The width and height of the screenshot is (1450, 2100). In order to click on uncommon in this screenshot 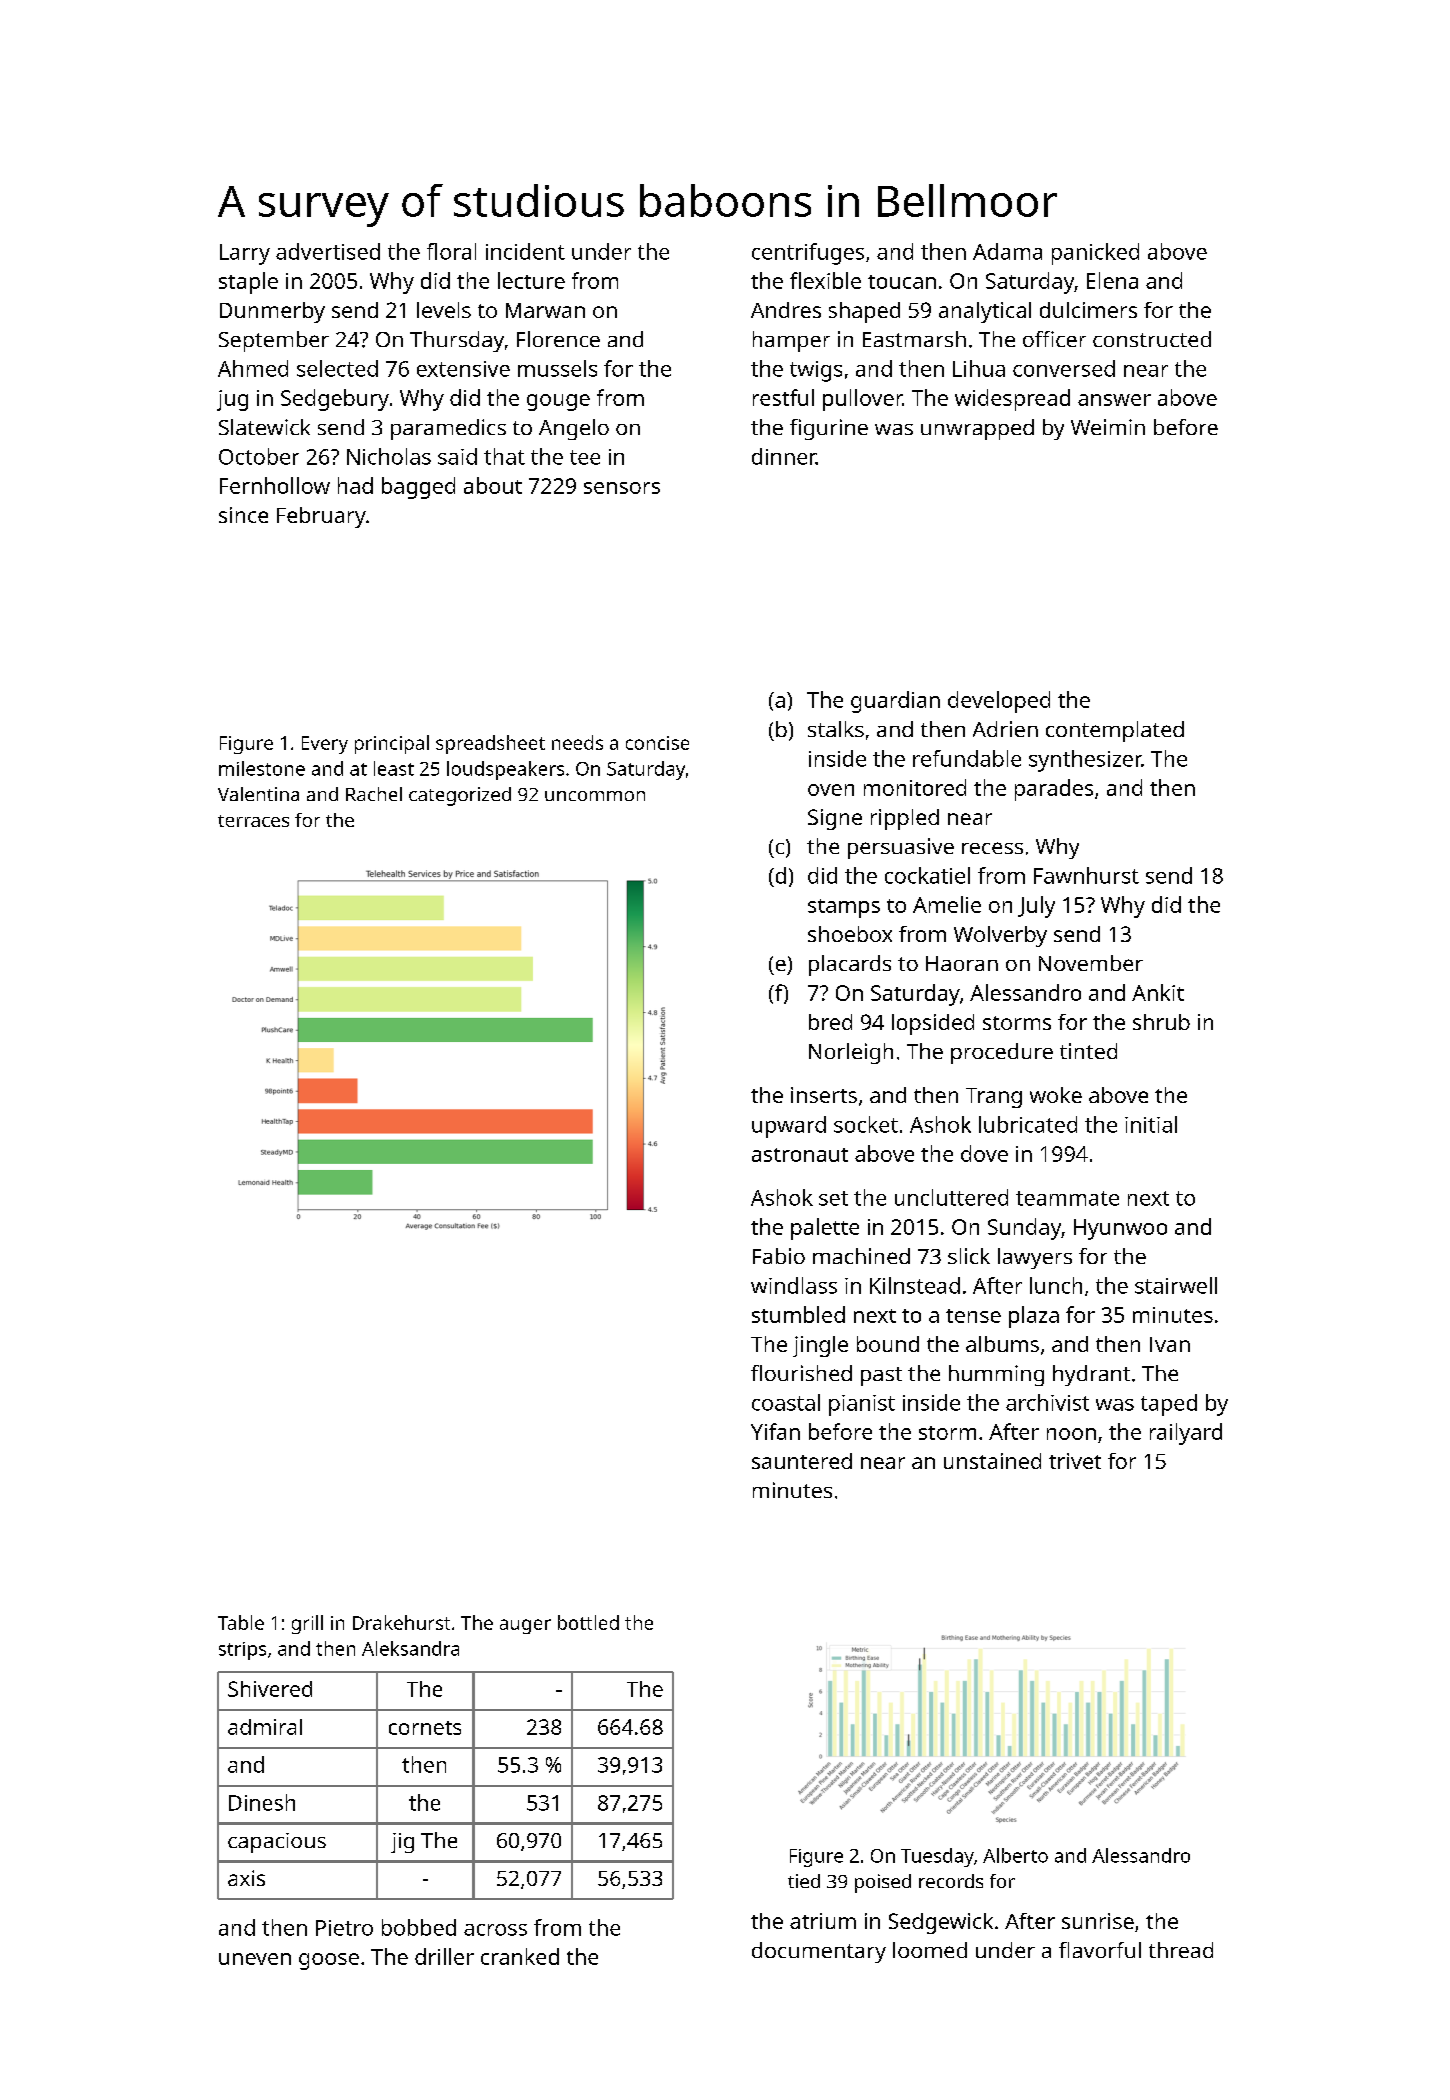, I will do `click(595, 796)`.
